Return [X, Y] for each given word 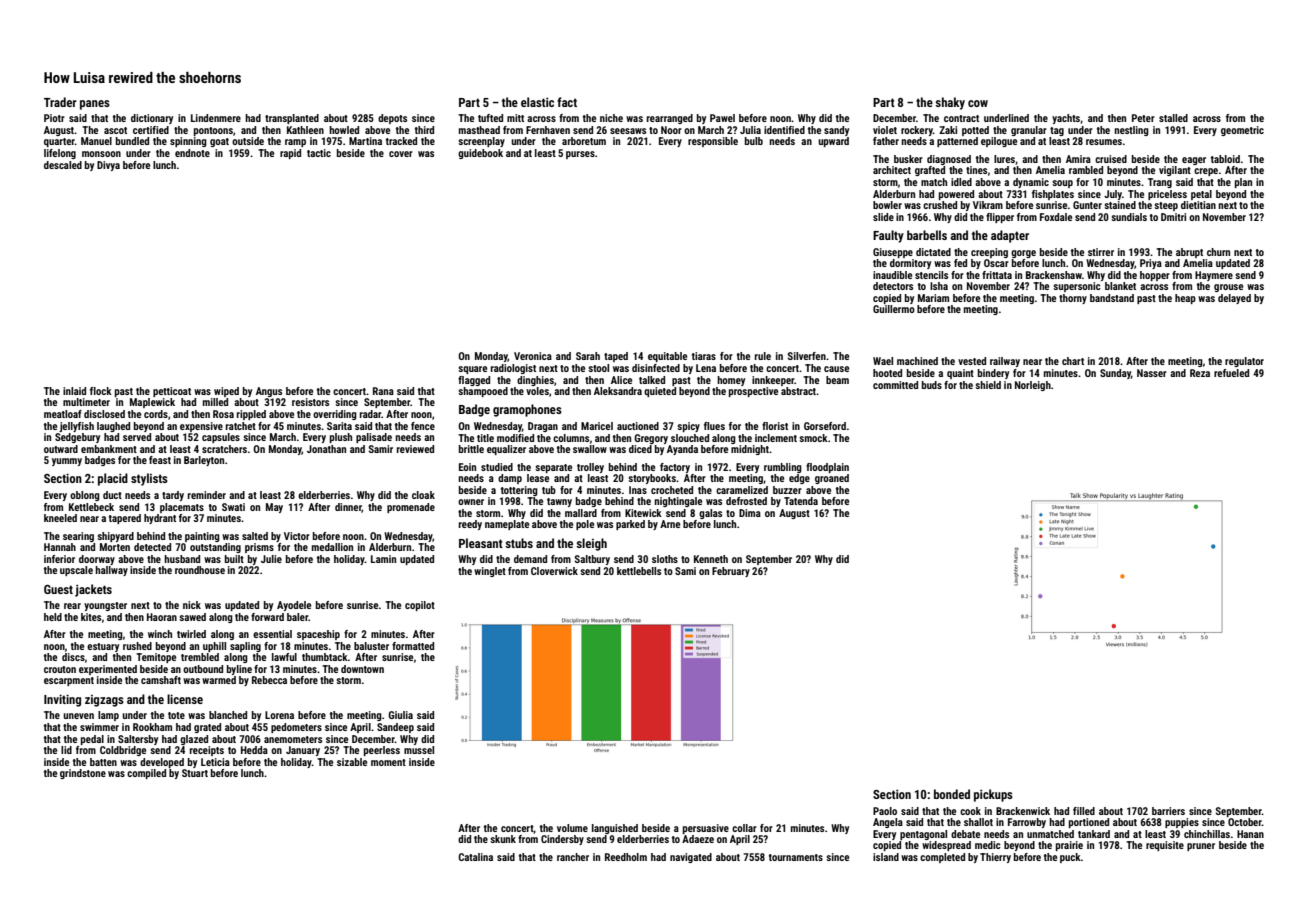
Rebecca [269, 680]
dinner [348, 508]
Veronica [533, 356]
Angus [269, 392]
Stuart [195, 773]
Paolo [885, 811]
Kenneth [711, 559]
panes [95, 105]
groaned [832, 479]
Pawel [722, 118]
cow [978, 103]
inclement [776, 438]
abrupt [1189, 253]
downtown [362, 669]
